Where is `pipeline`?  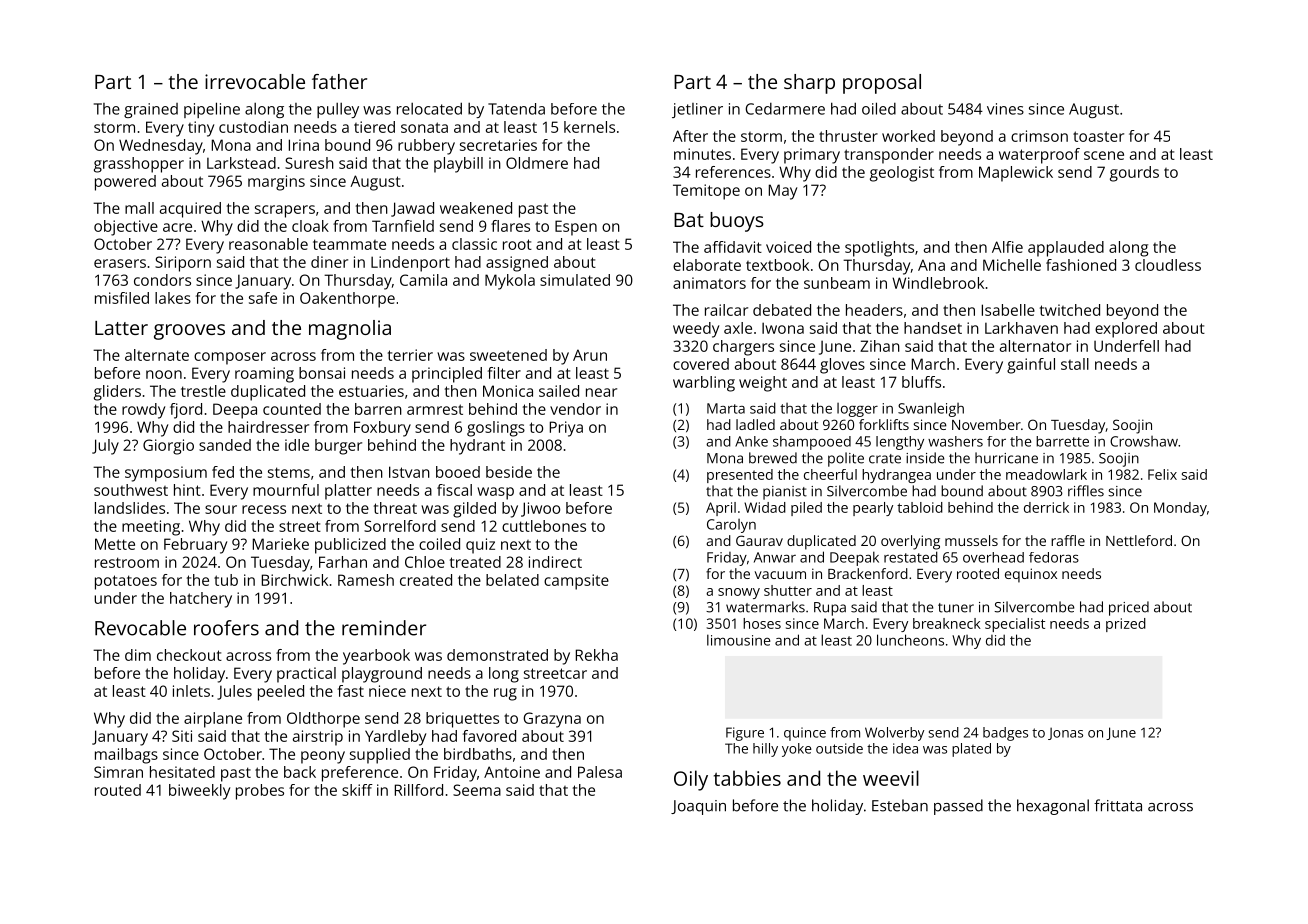
pipeline is located at coordinates (212, 110).
